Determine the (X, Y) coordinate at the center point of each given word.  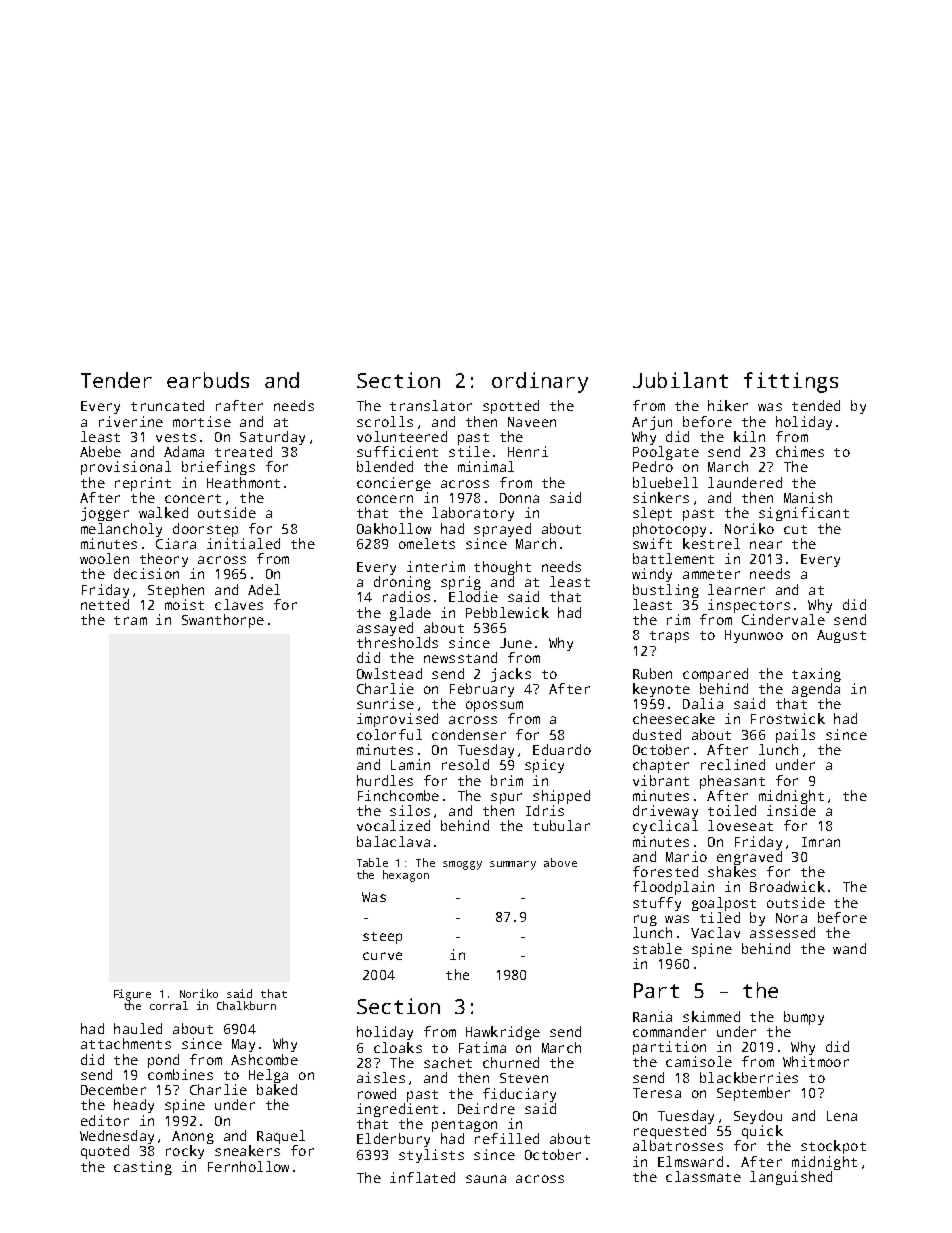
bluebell (665, 482)
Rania (652, 1016)
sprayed (502, 530)
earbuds (208, 380)
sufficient (397, 451)
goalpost (724, 904)
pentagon (464, 1126)
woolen (104, 558)
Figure (132, 995)
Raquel (281, 1137)
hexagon (406, 876)
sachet (448, 1062)
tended (816, 405)
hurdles (385, 780)
